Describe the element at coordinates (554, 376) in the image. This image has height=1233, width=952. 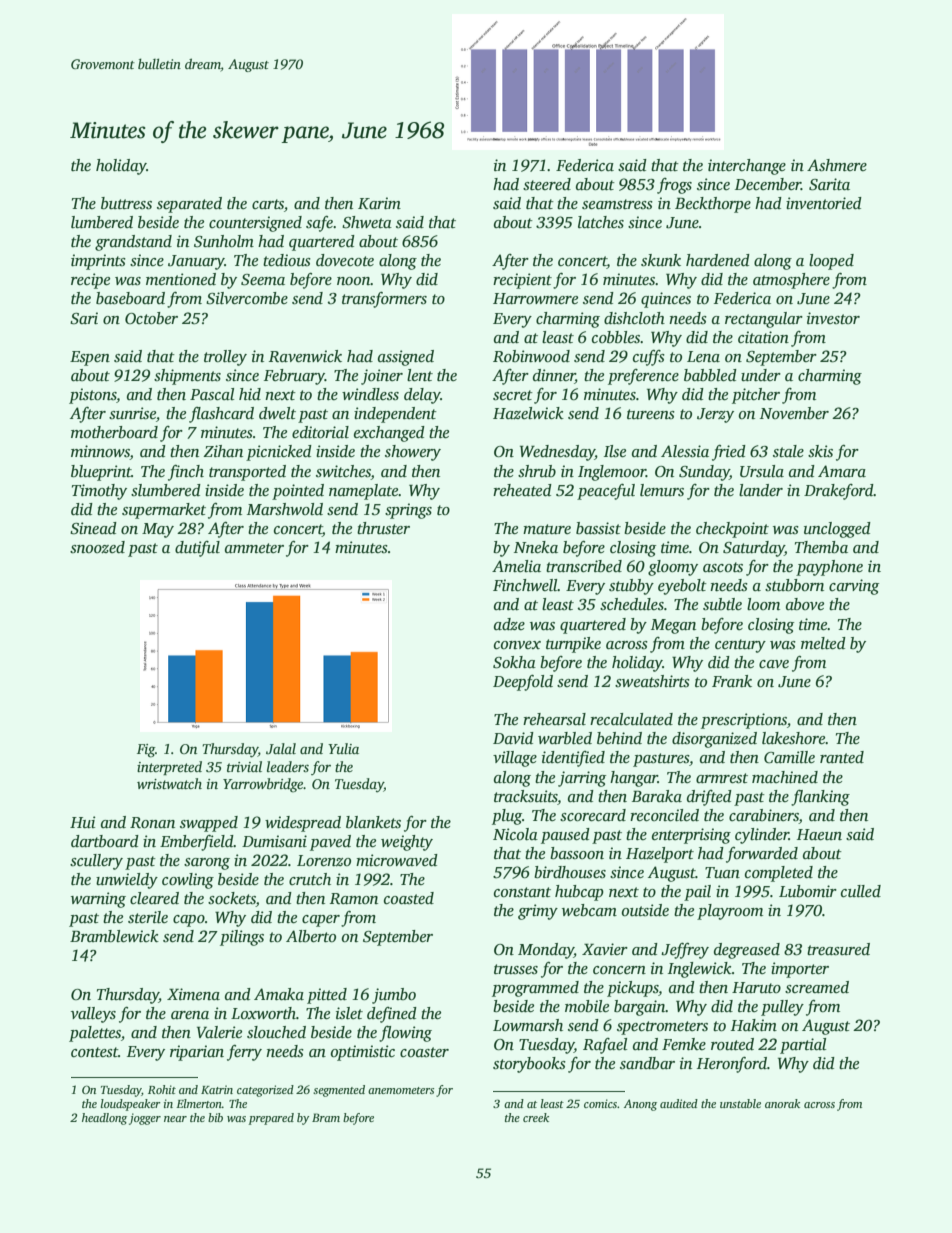
I see `dinner` at that location.
